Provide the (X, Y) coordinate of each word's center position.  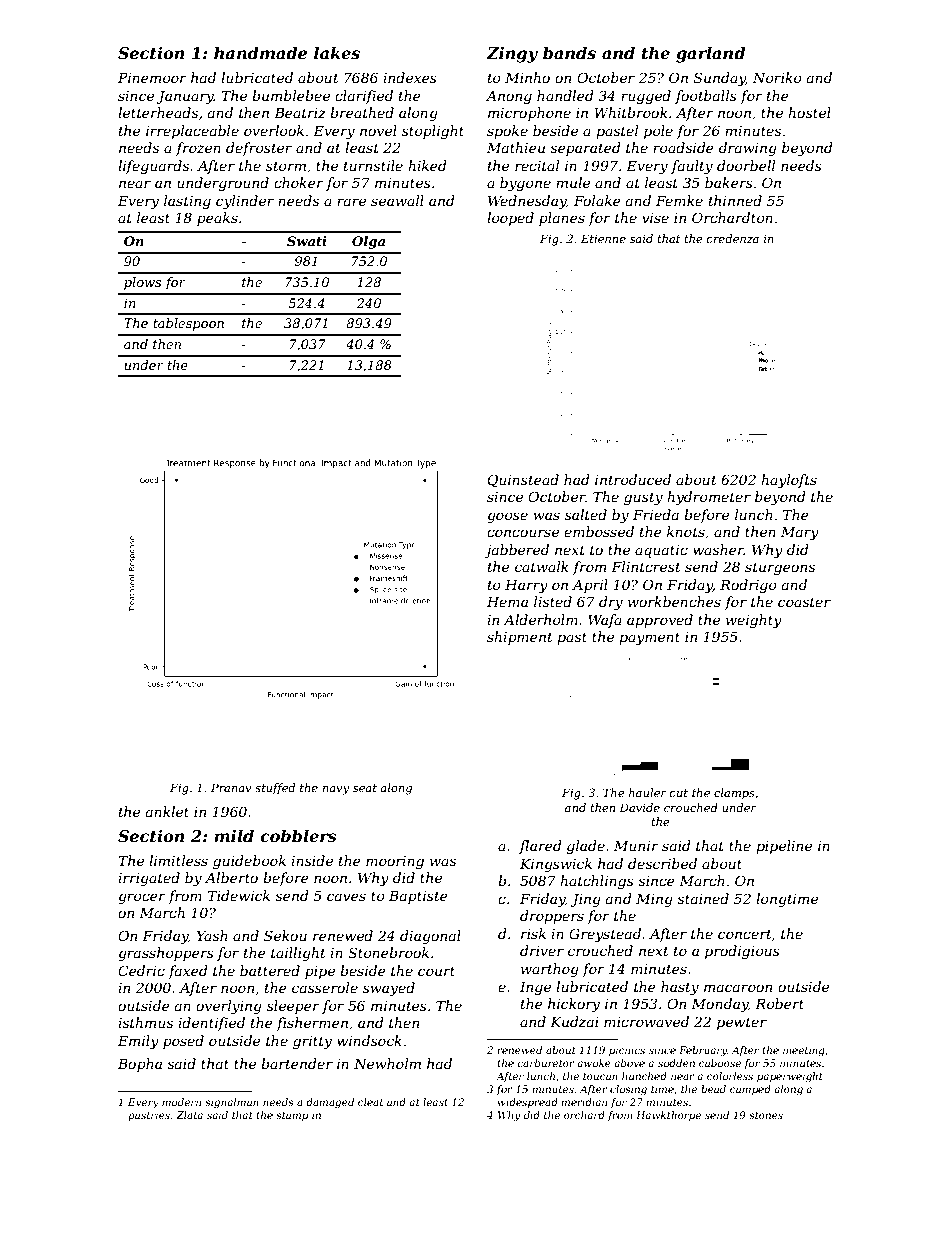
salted (586, 514)
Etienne (603, 238)
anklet (167, 811)
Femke (679, 200)
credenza (732, 238)
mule (573, 182)
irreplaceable (192, 132)
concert (745, 934)
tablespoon (188, 324)
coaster (804, 602)
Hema (507, 601)
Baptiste (418, 897)
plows (142, 283)
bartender (297, 1063)
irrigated (149, 879)
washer (718, 549)
